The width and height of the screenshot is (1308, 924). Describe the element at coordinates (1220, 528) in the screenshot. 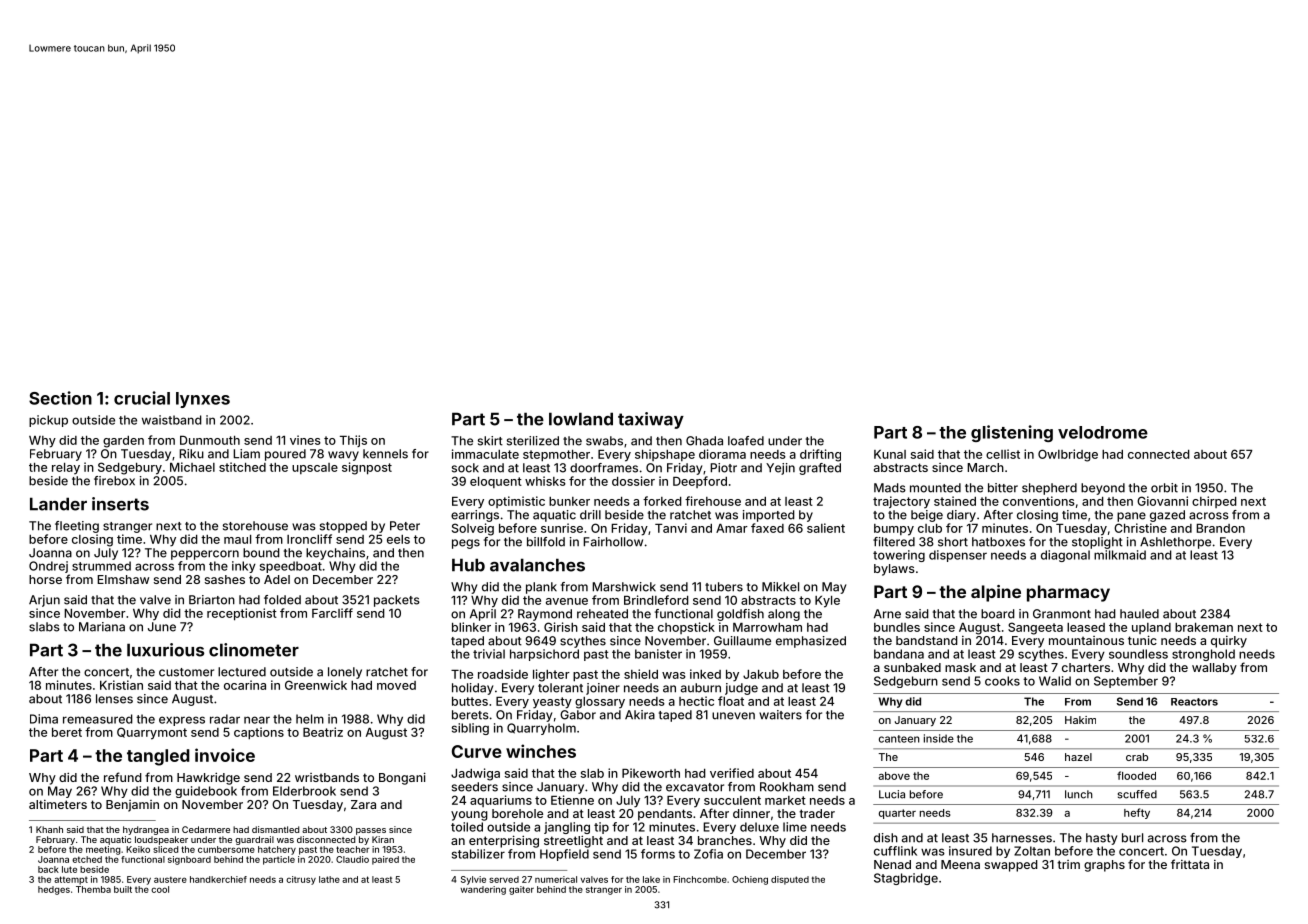

I see `Brandon` at that location.
